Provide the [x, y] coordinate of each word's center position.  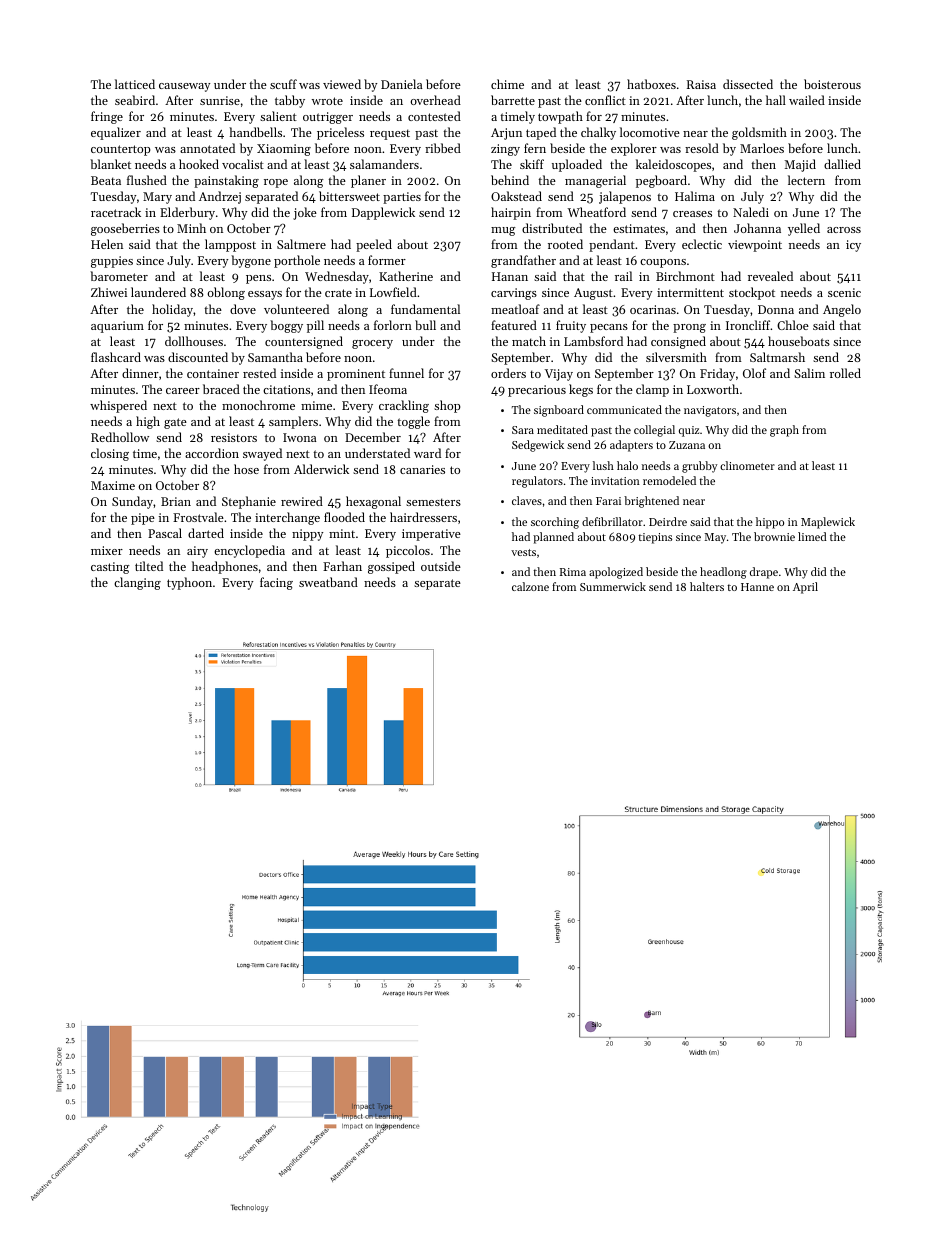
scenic [844, 292]
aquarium [117, 327]
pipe [143, 519]
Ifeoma [388, 389]
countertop [121, 150]
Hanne [757, 587]
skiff [532, 164]
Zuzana [687, 445]
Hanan [510, 276]
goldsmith [759, 133]
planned [553, 538]
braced [221, 389]
